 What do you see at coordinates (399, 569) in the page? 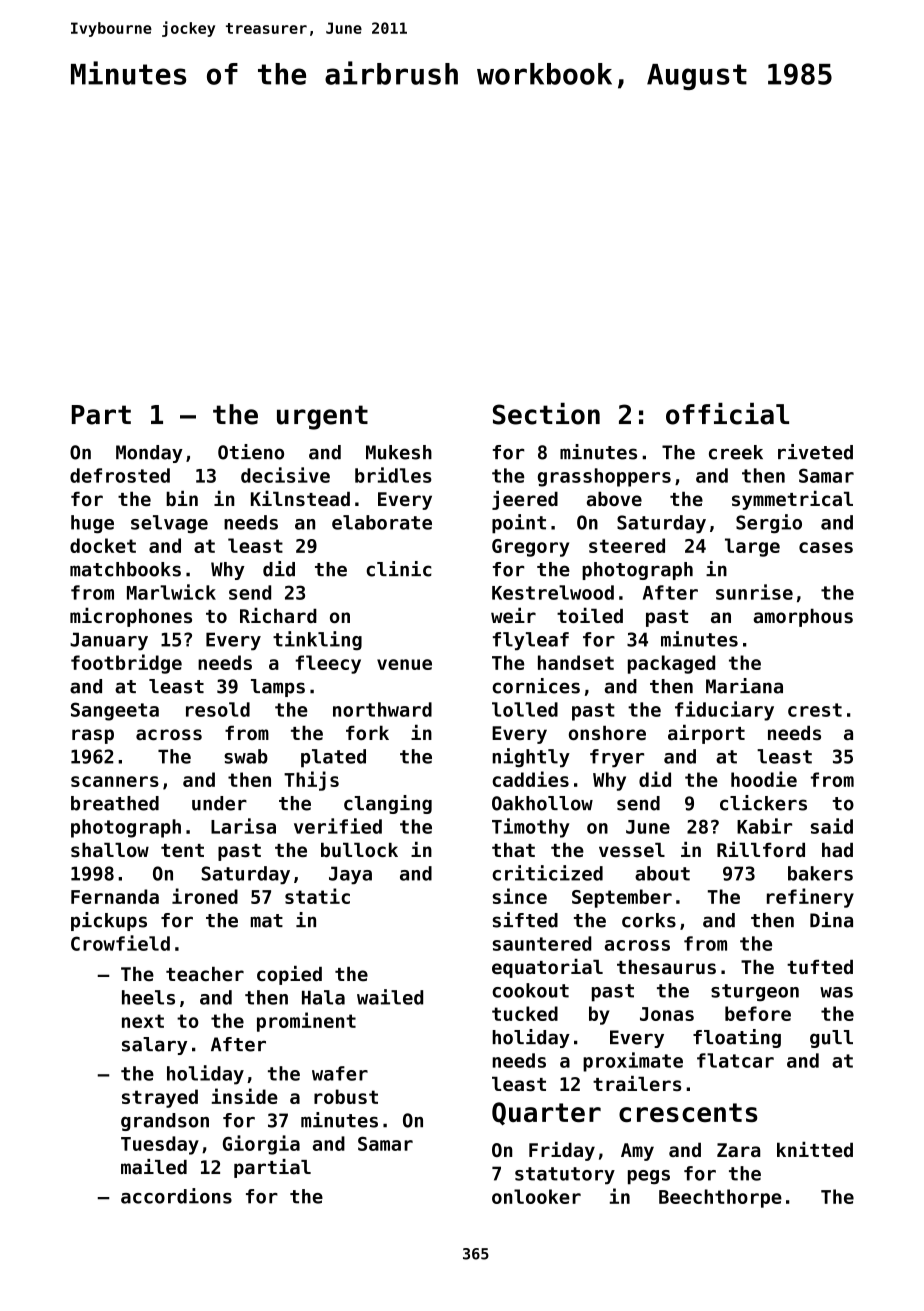
I see `clinic` at bounding box center [399, 569].
